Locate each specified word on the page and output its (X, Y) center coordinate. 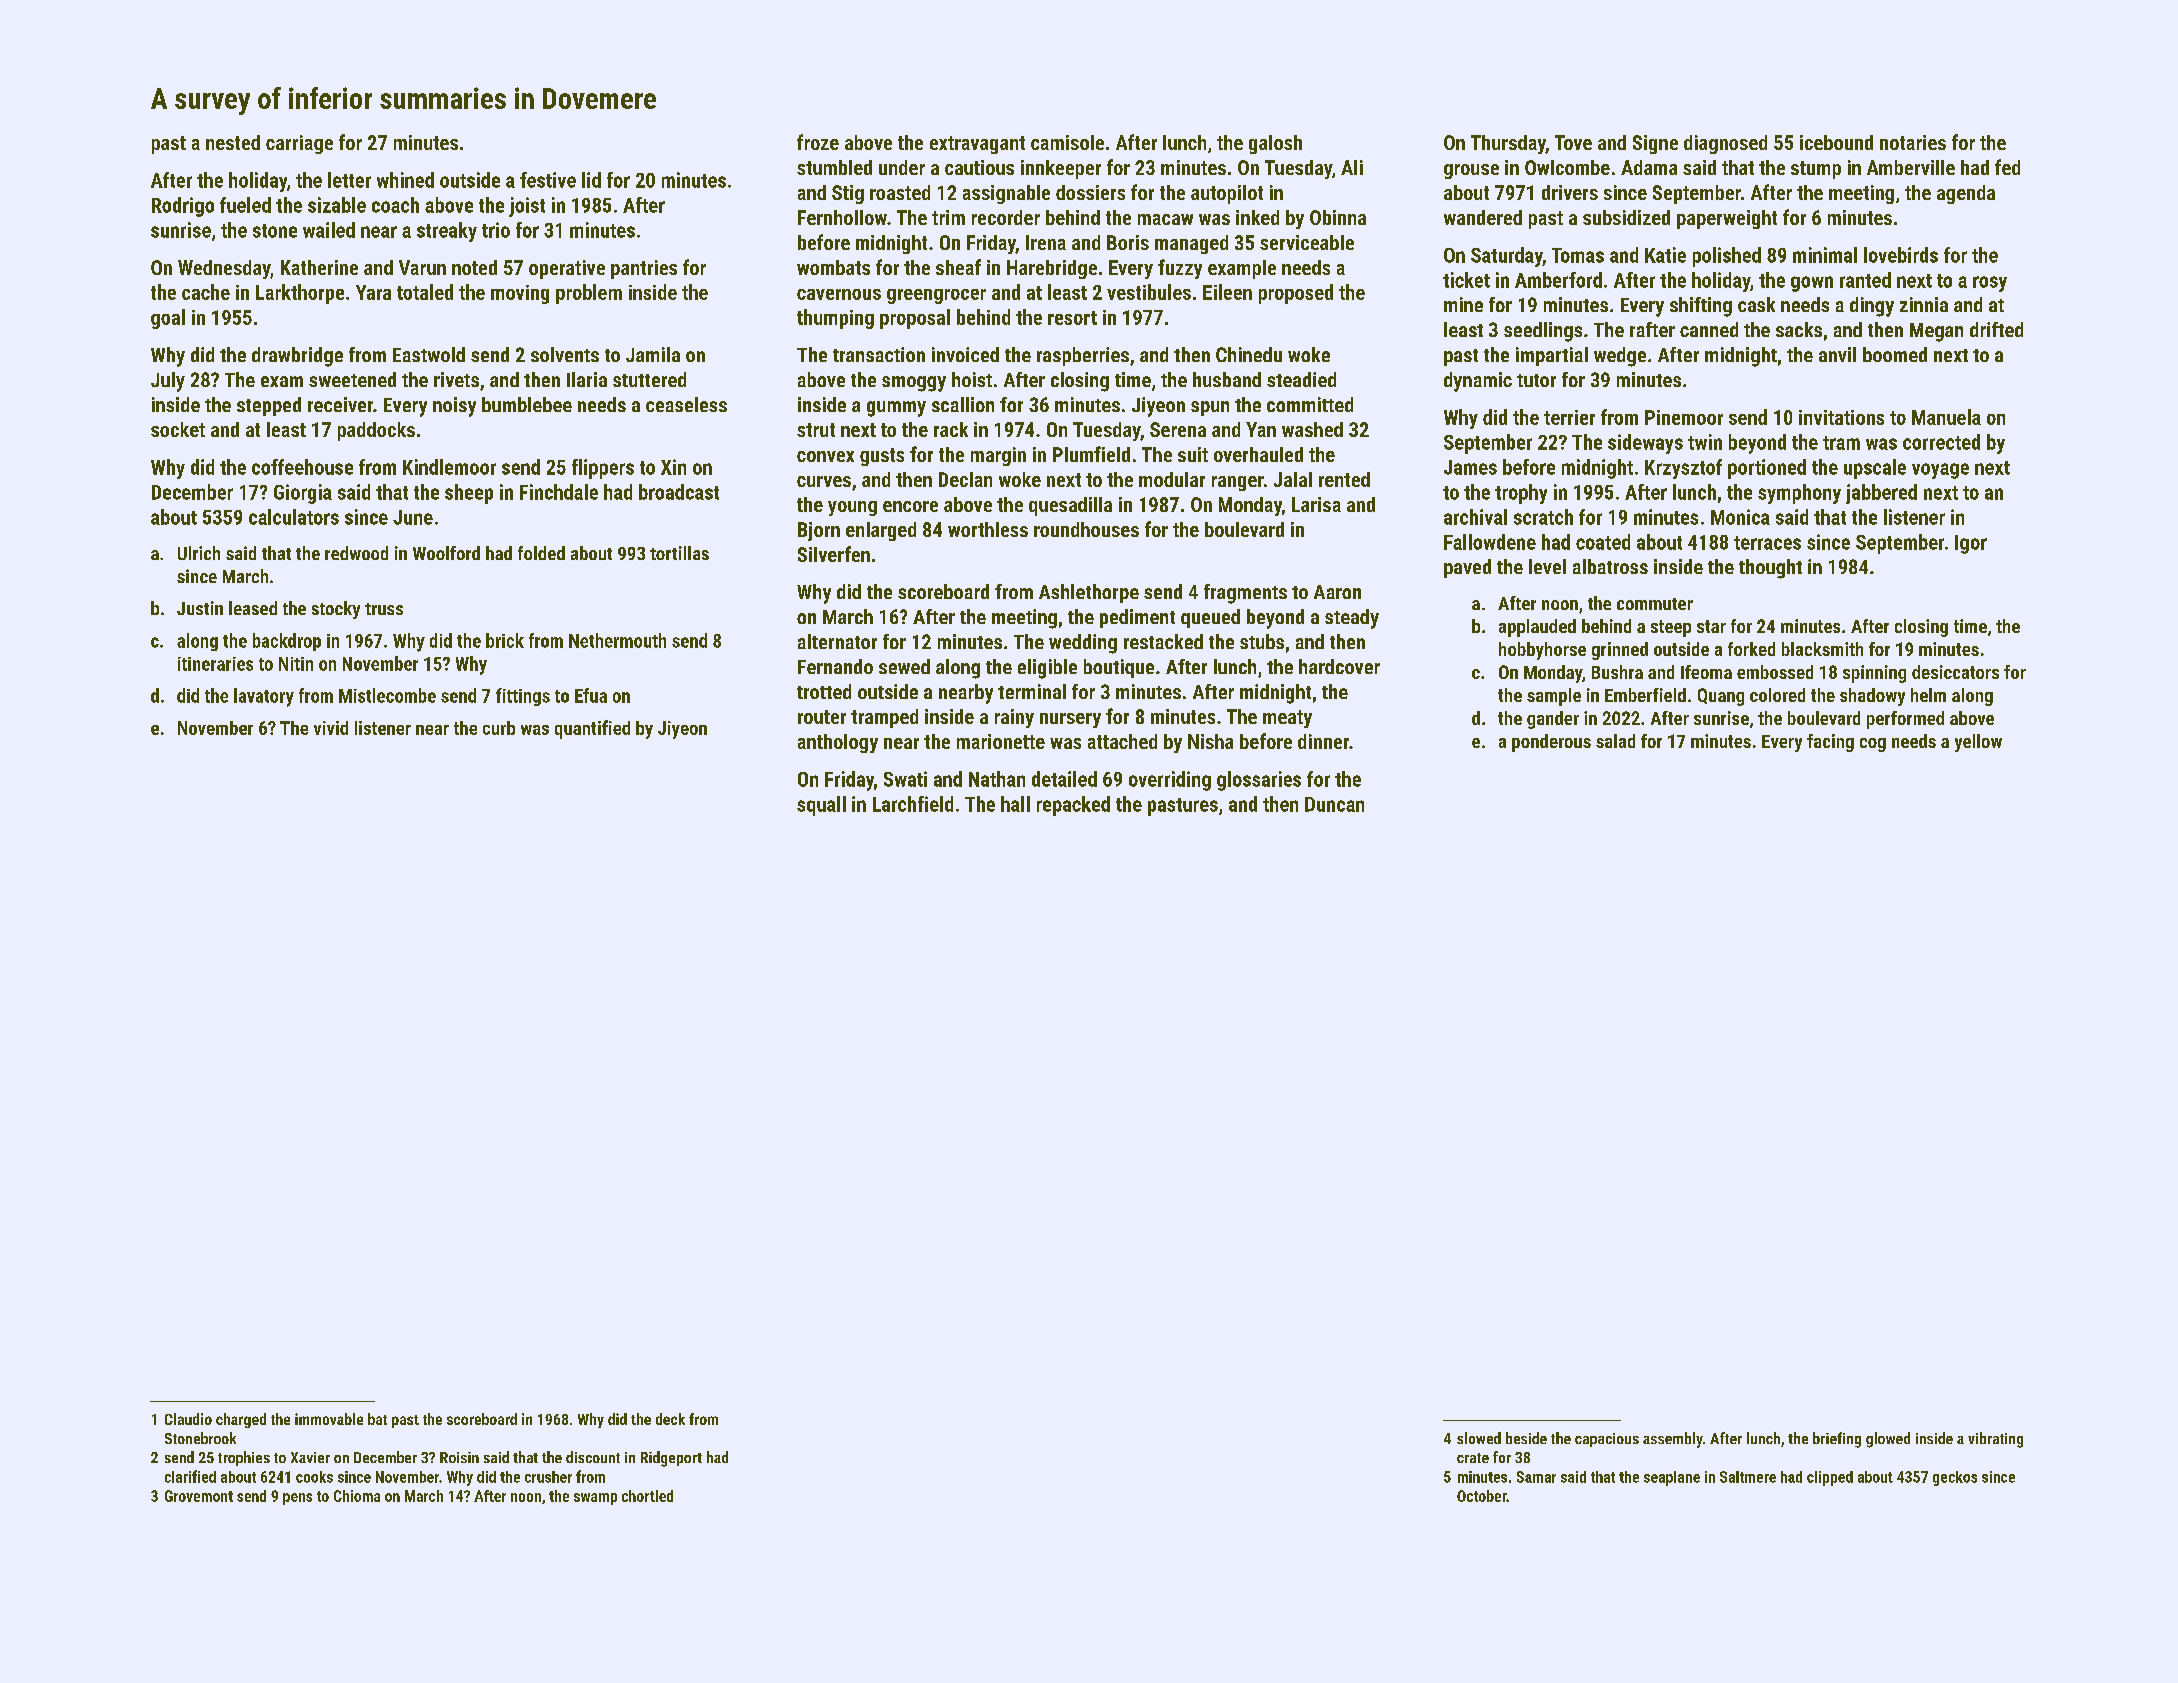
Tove (1573, 142)
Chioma (357, 1496)
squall (821, 806)
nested (233, 142)
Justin (200, 608)
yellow (1978, 743)
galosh (1275, 144)
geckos (1955, 1478)
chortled (647, 1496)
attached (1122, 741)
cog (1873, 745)
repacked (1073, 806)
